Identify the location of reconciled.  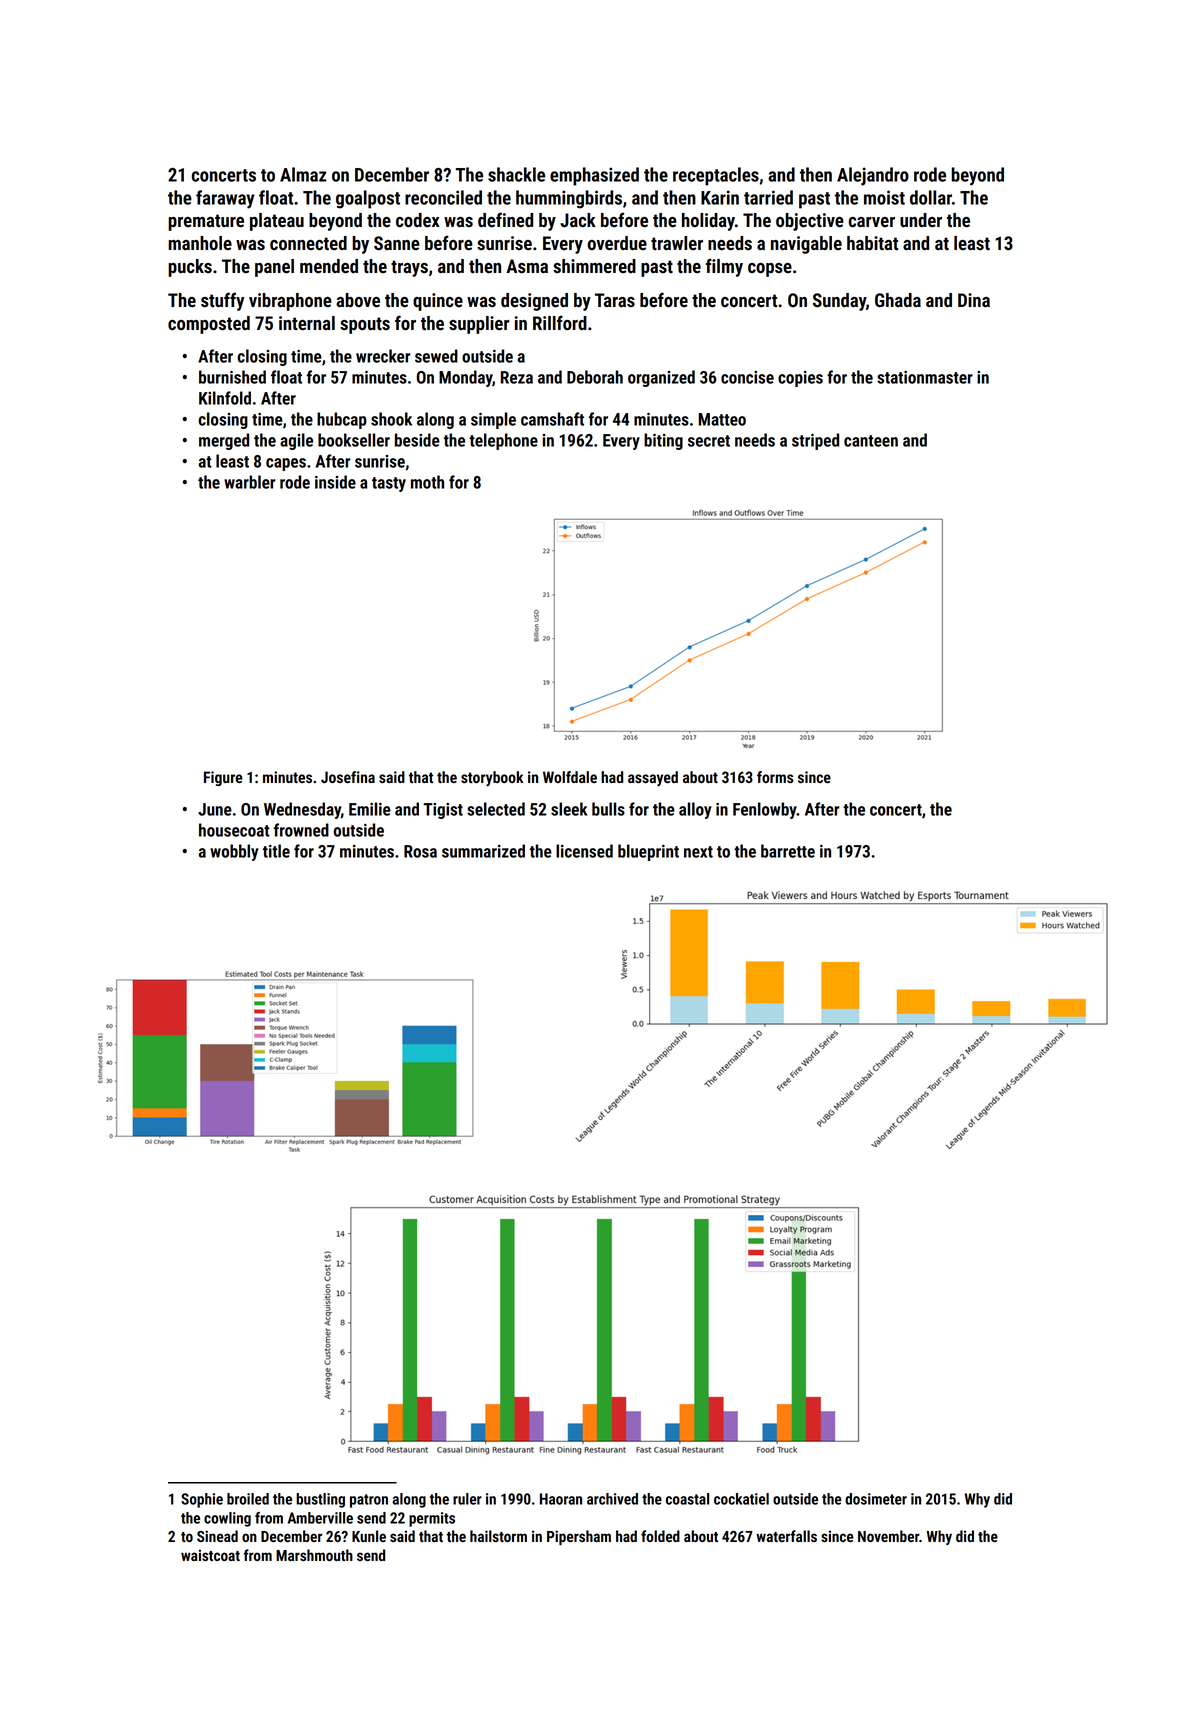
(443, 197).
